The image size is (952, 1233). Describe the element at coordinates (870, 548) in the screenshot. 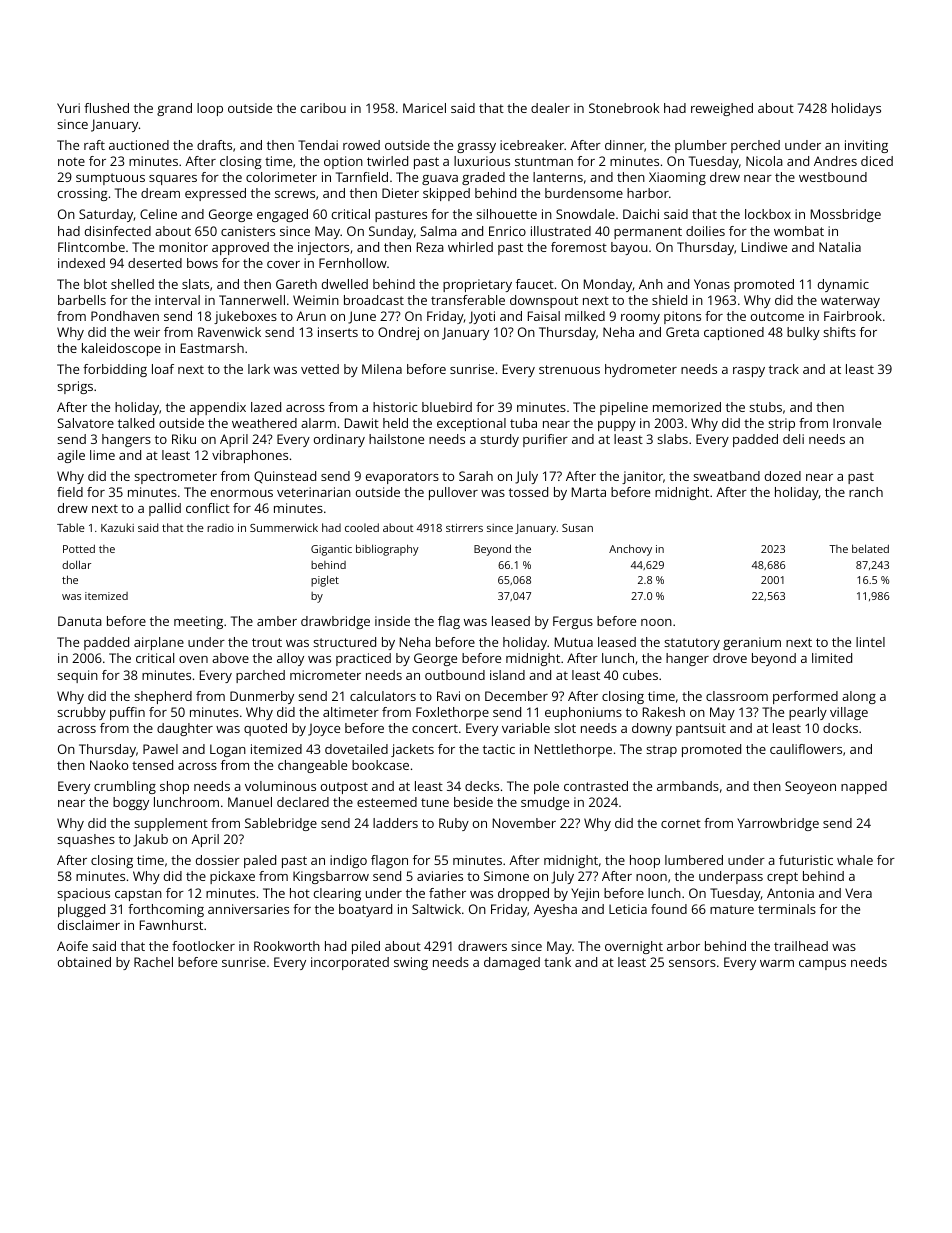

I see `belated` at that location.
